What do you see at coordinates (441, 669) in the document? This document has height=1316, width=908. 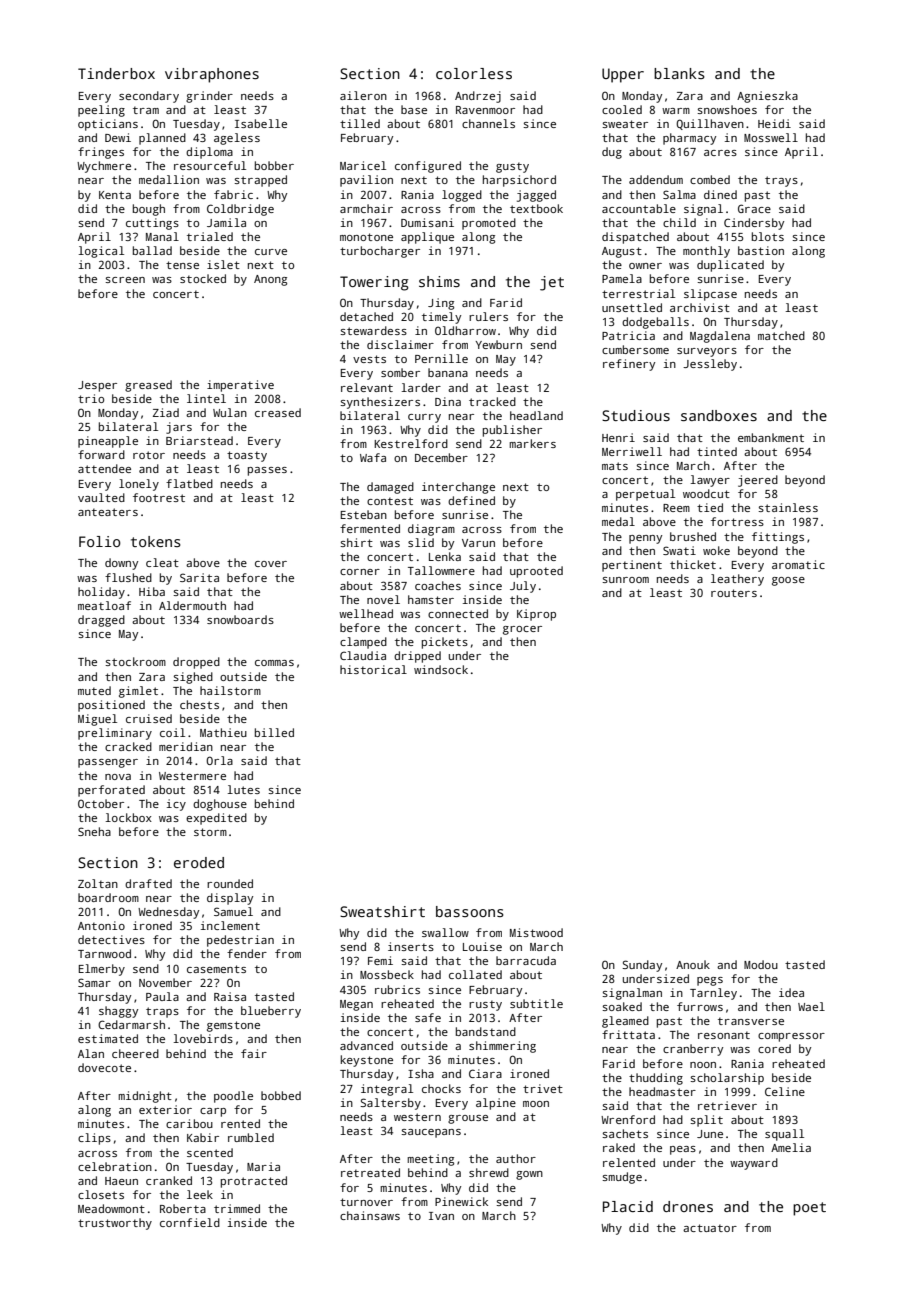 I see `windsock` at bounding box center [441, 669].
